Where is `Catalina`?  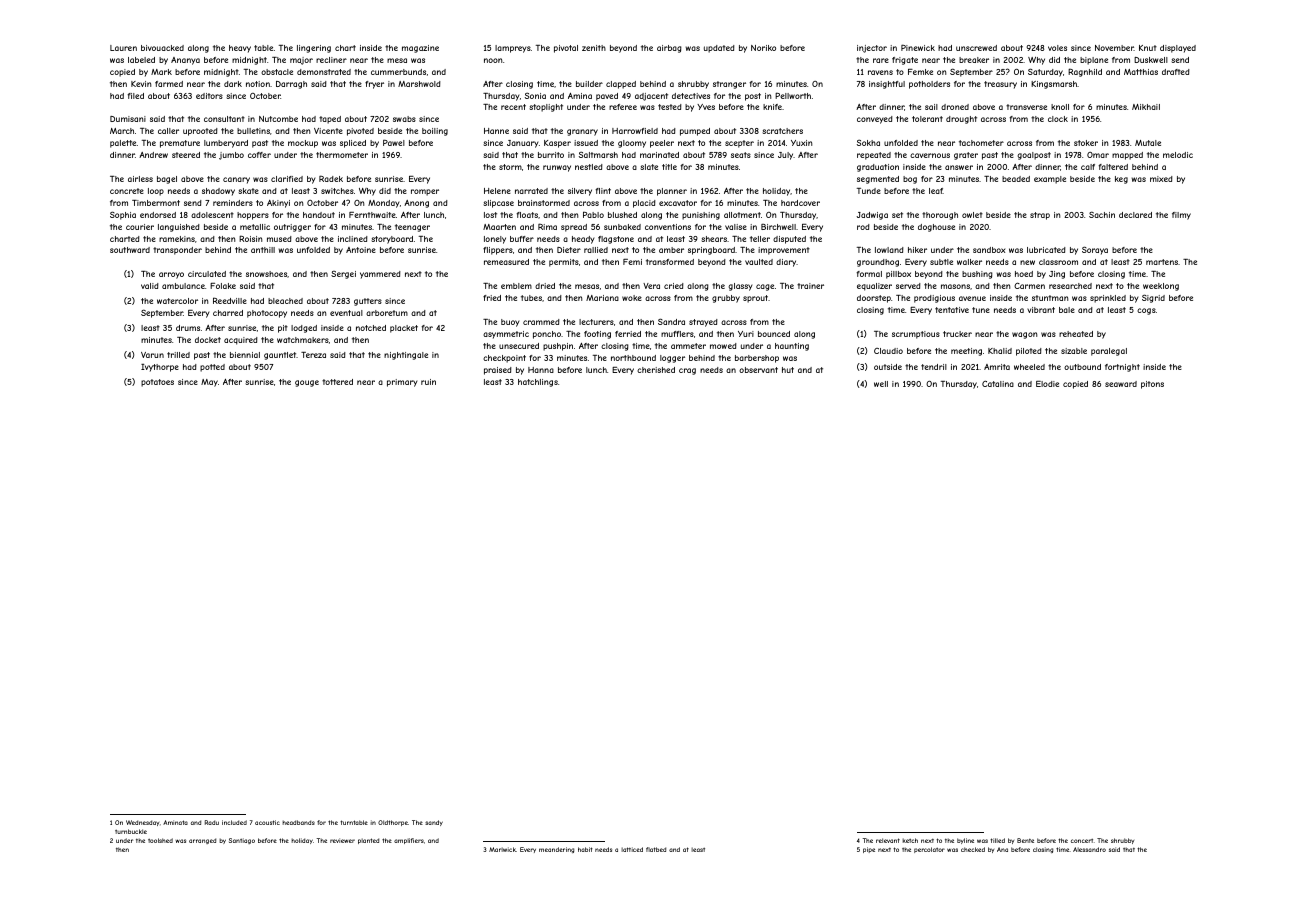
Catalina is located at coordinates (998, 384).
